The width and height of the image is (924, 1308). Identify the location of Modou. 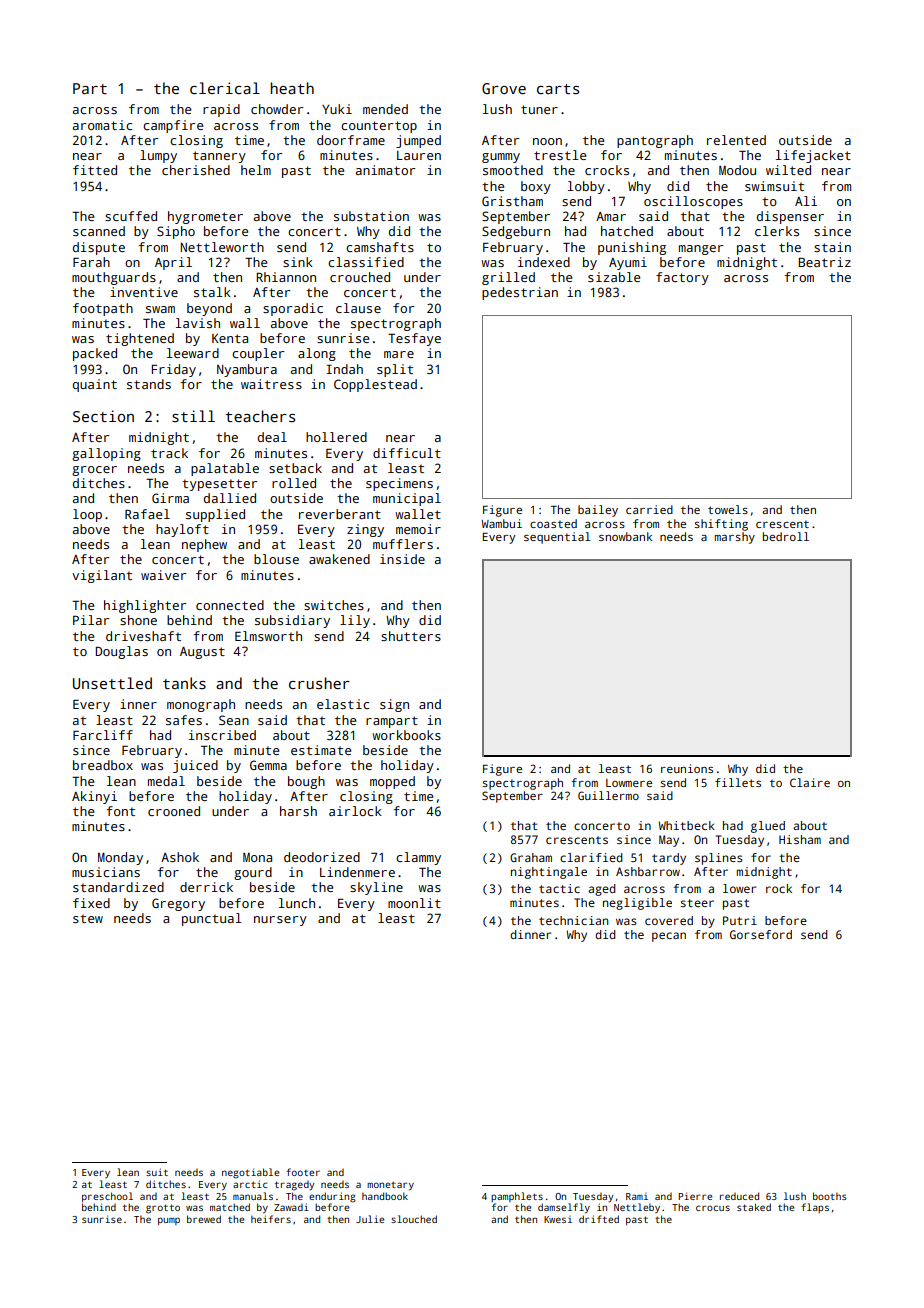
(737, 170).
